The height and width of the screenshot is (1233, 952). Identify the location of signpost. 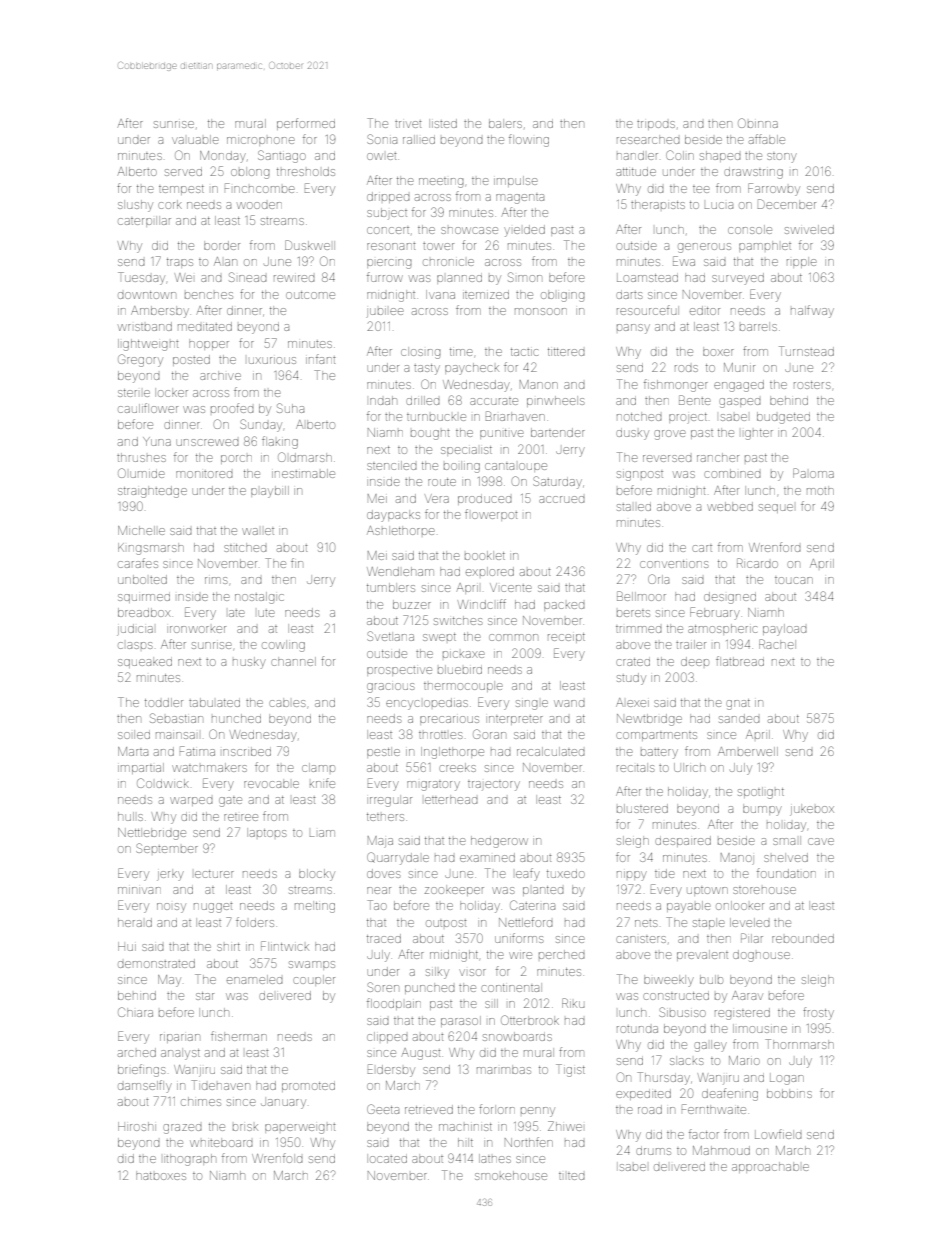
(640, 476).
